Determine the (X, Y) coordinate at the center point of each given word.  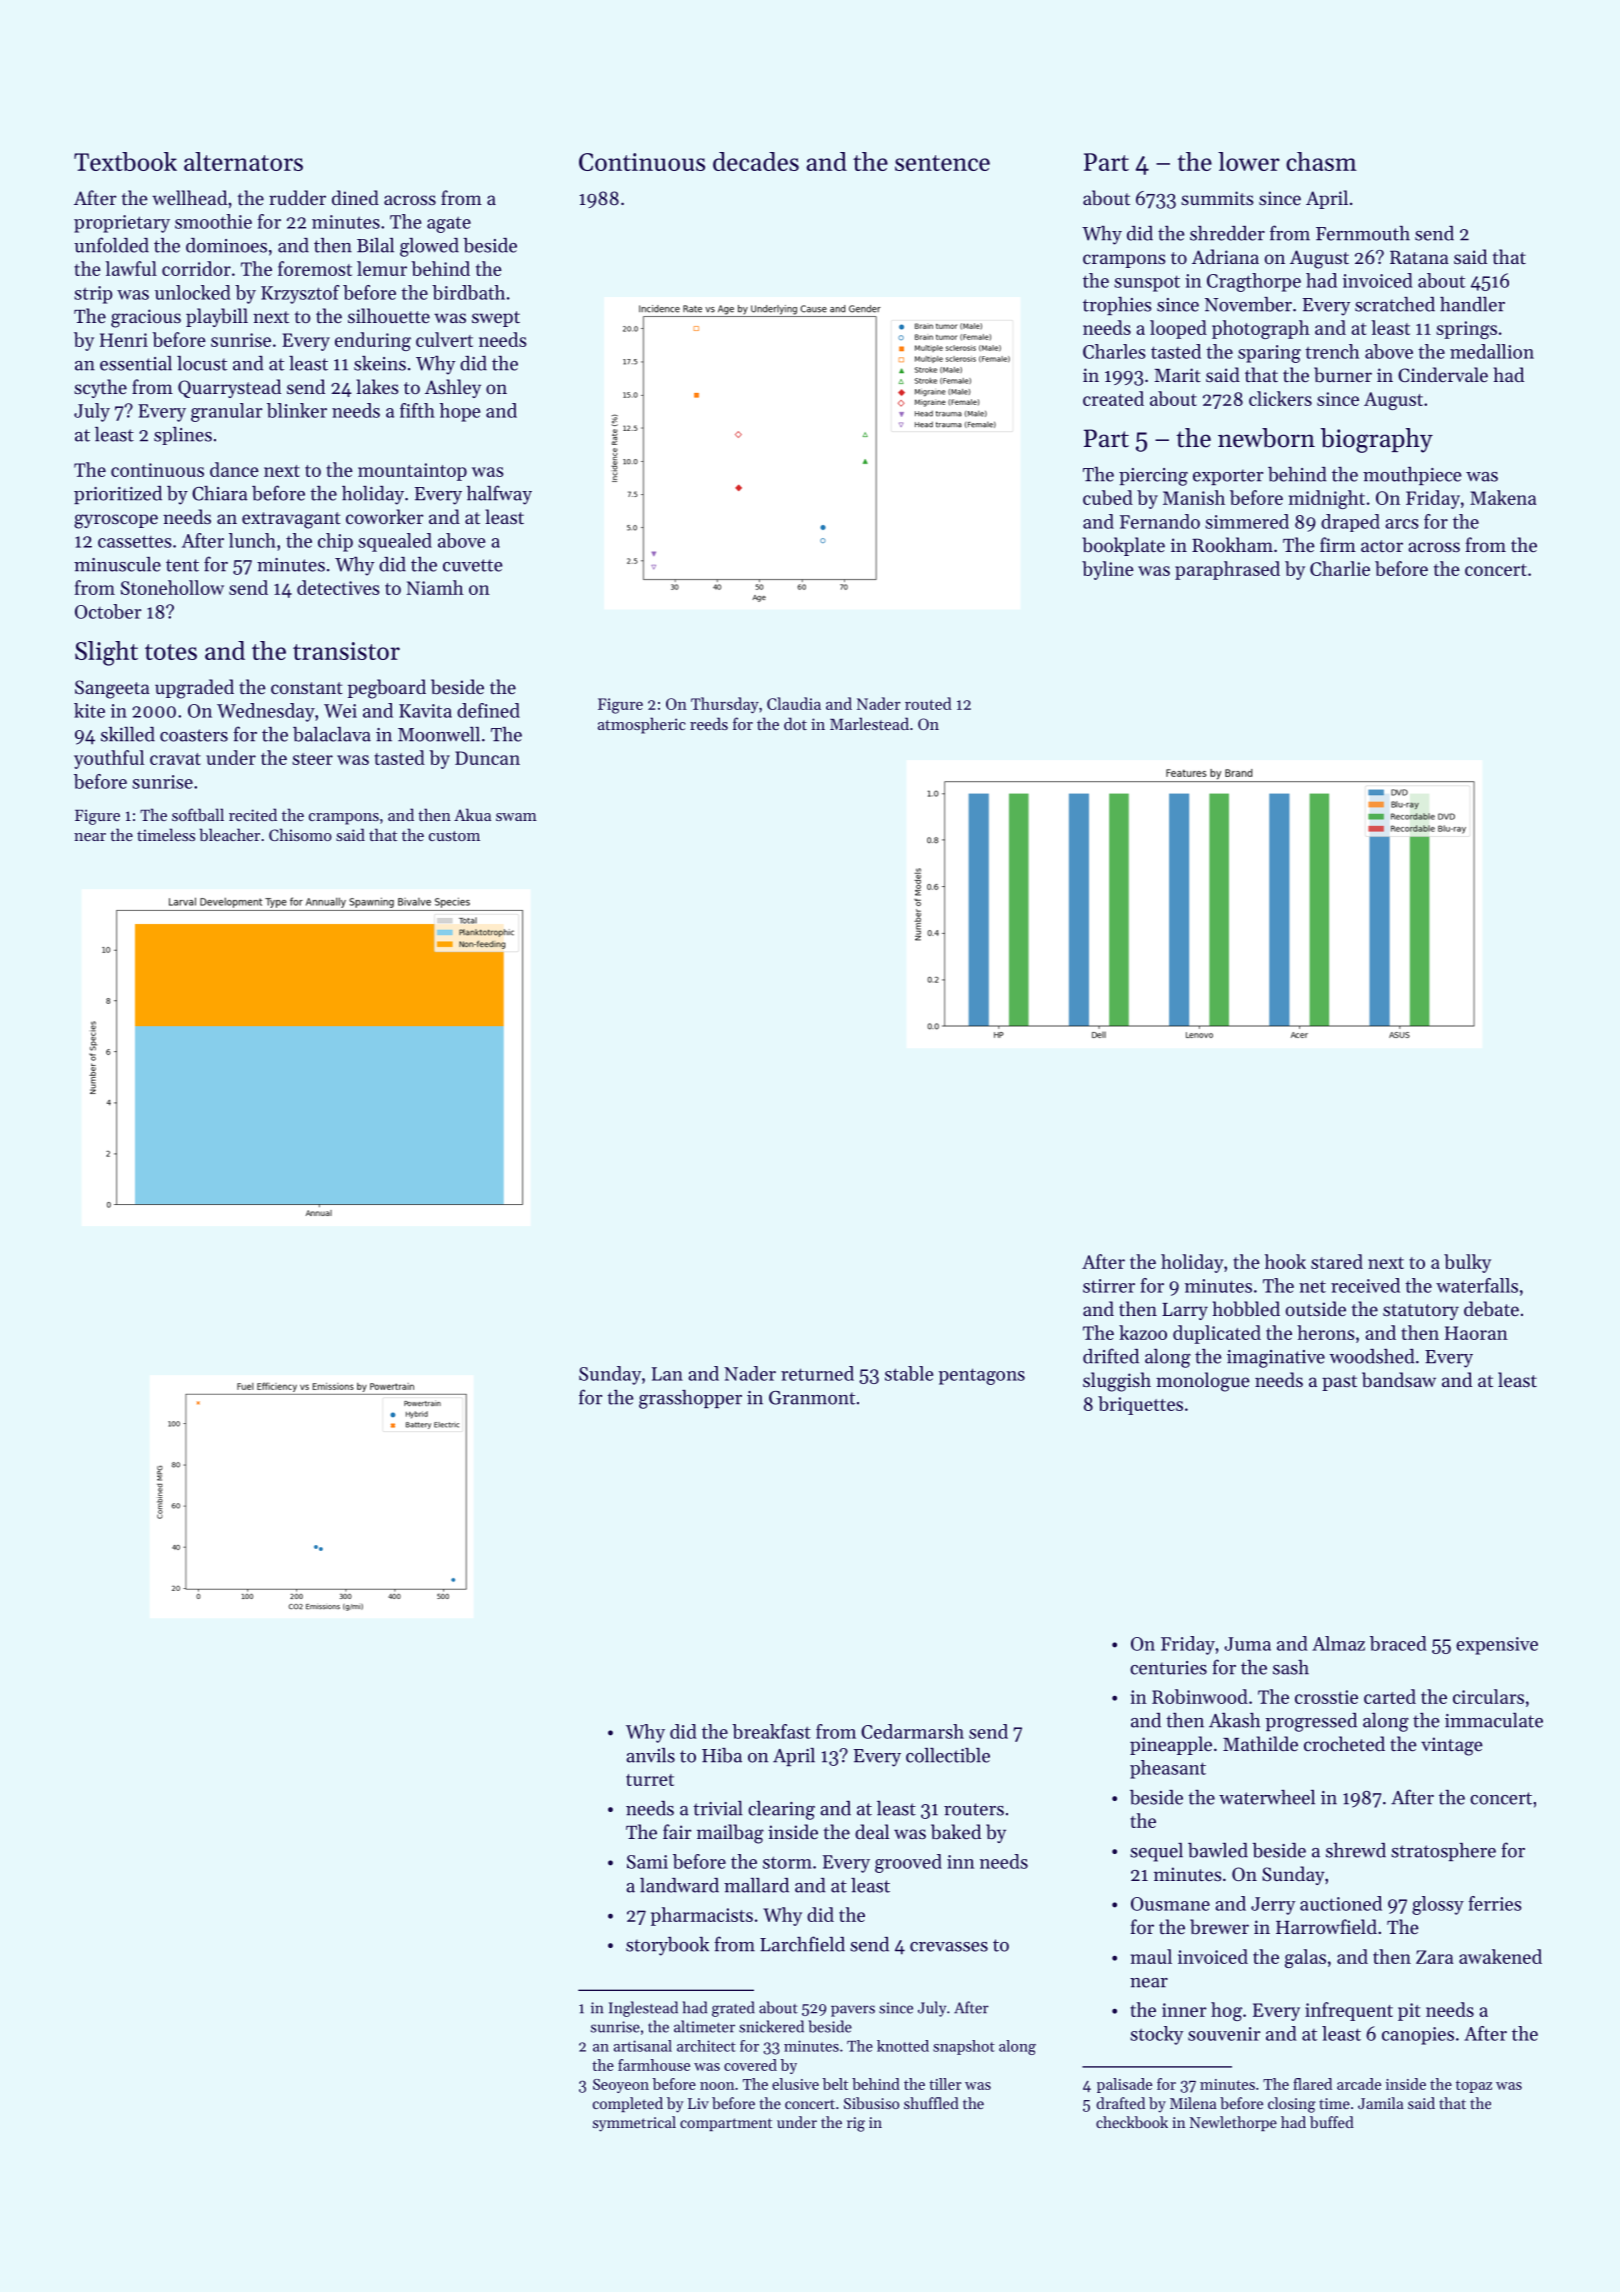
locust (202, 363)
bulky (1467, 1263)
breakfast (771, 1731)
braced (1398, 1643)
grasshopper (690, 1399)
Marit (1177, 375)
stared (1337, 1261)
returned (817, 1373)
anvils (650, 1755)
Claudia (794, 703)
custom (454, 836)
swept (496, 319)
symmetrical (634, 2124)
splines (183, 436)
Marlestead (869, 723)
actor (1382, 546)
